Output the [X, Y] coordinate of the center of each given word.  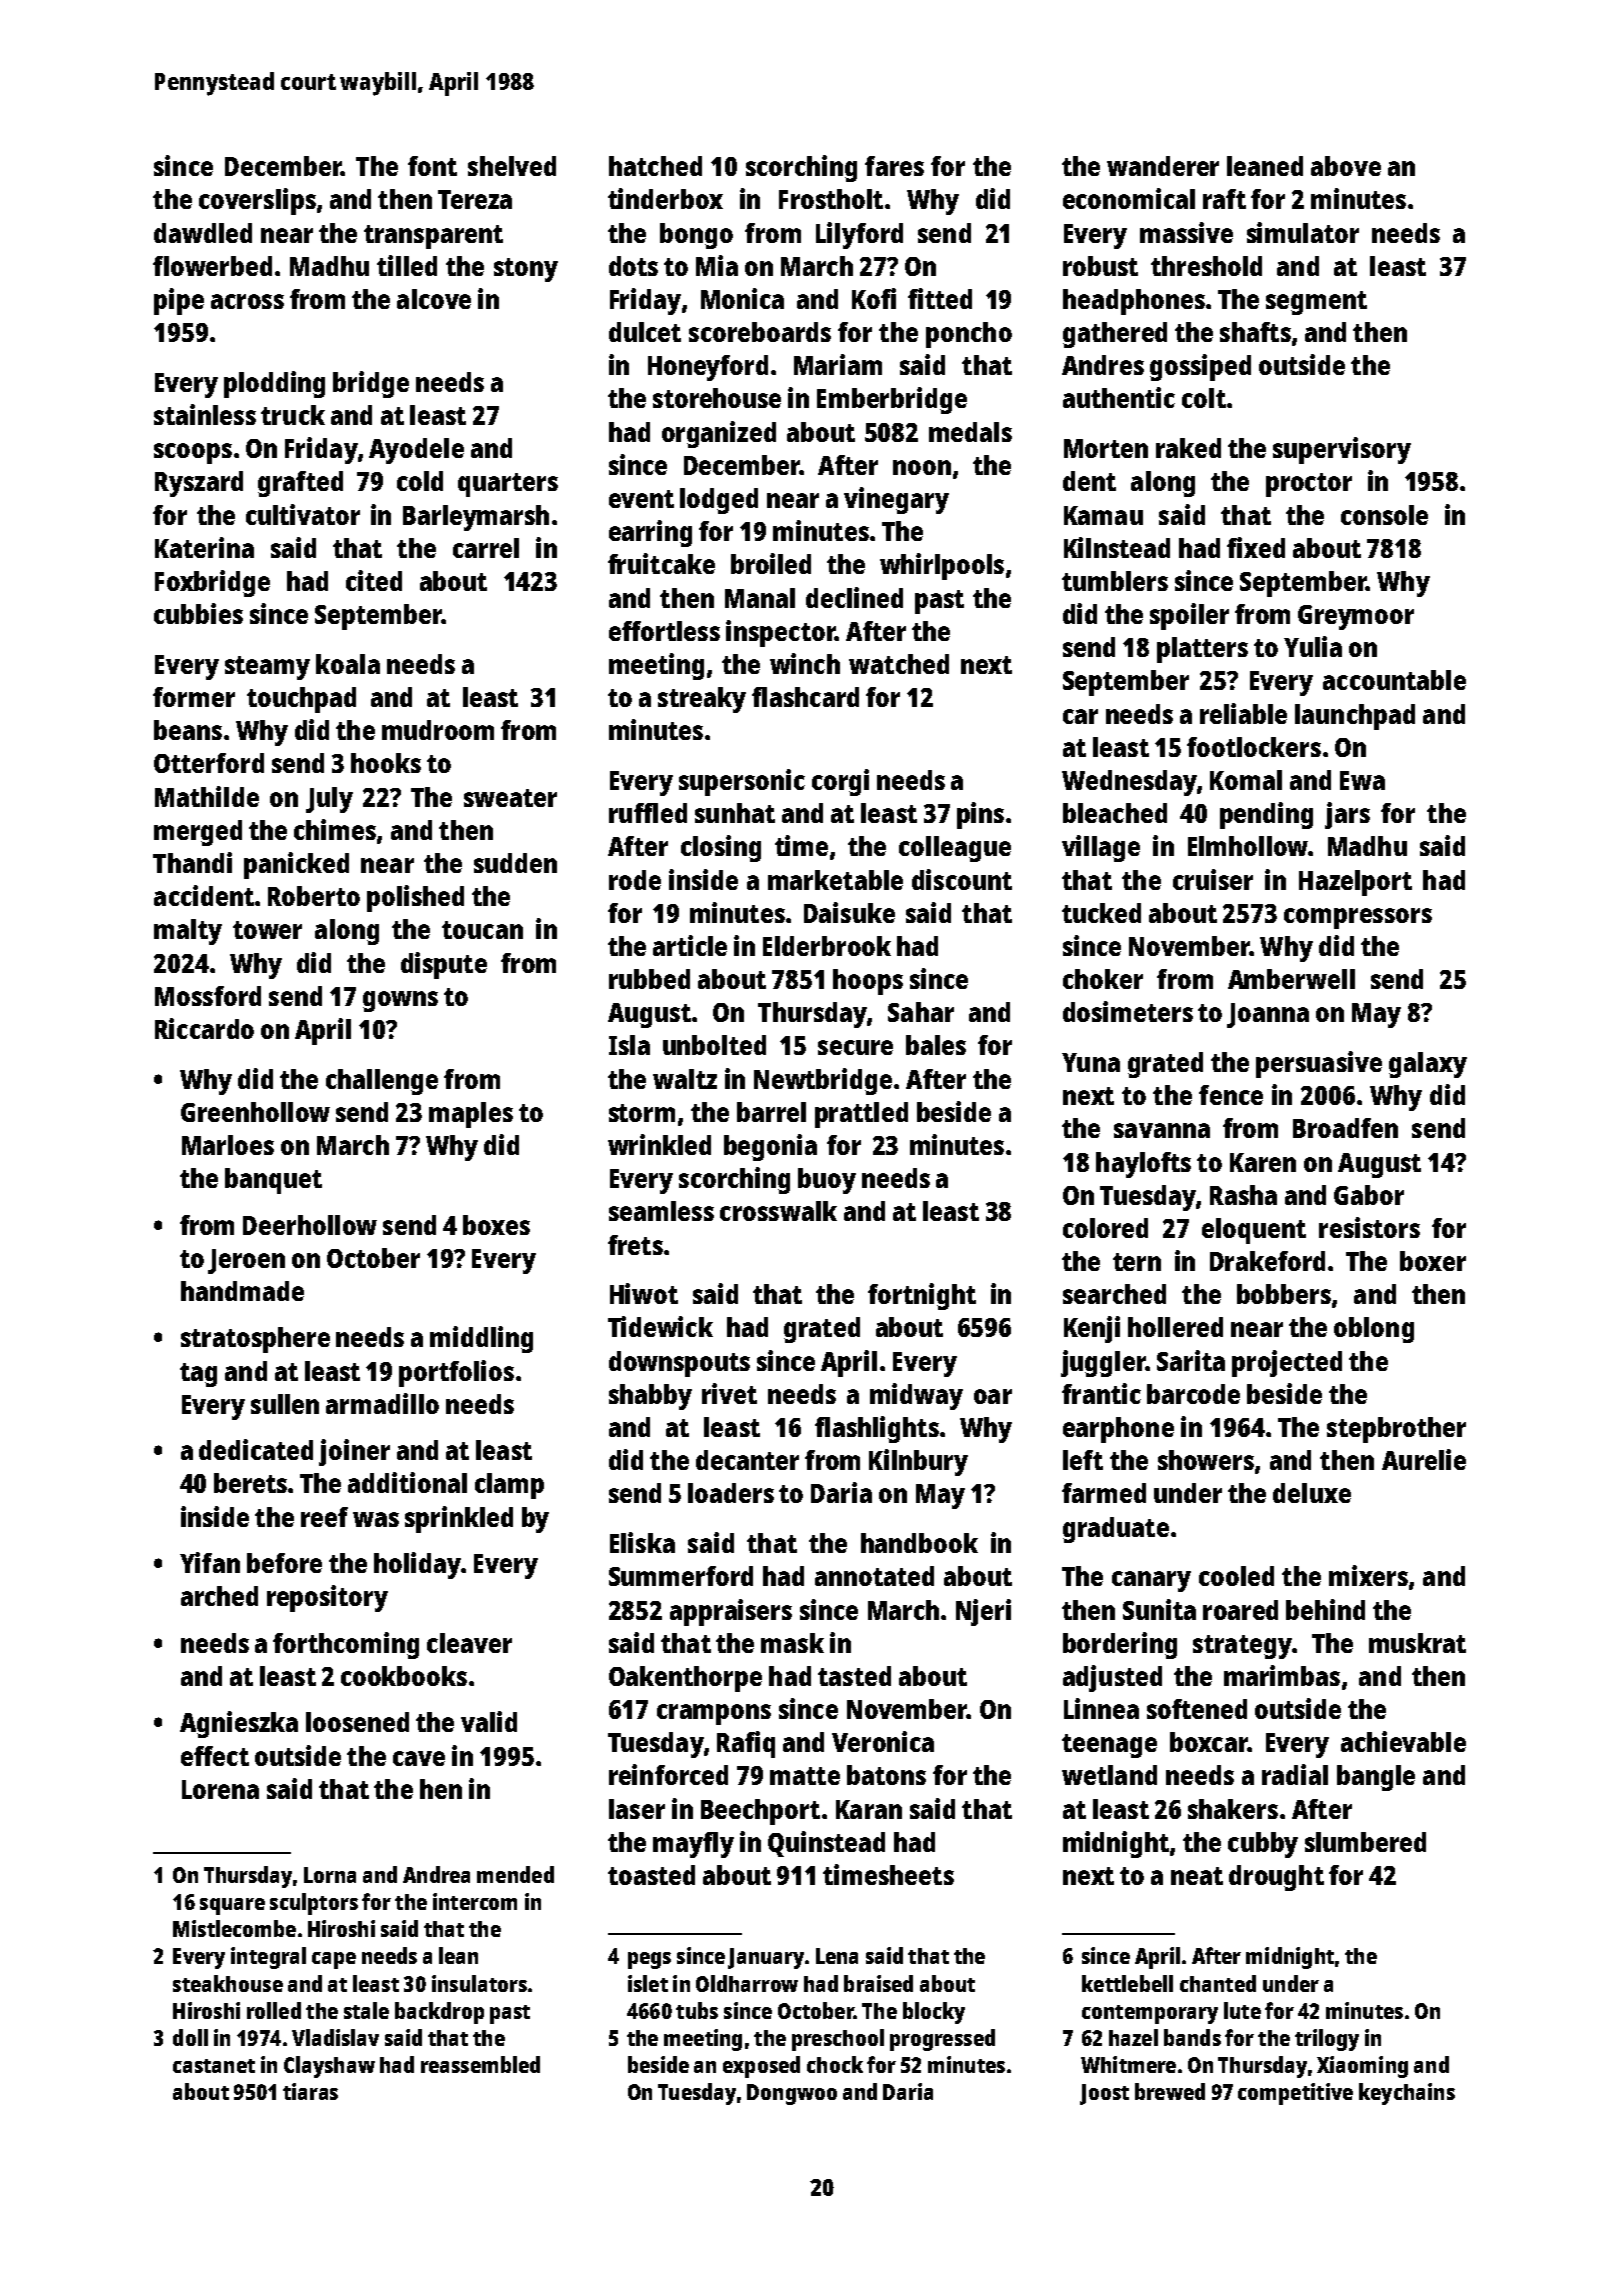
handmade [242, 1291]
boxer [1433, 1261]
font [432, 166]
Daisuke [849, 912]
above [1346, 166]
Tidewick [660, 1326]
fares [894, 166]
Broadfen [1345, 1128]
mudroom [438, 730]
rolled [274, 2010]
